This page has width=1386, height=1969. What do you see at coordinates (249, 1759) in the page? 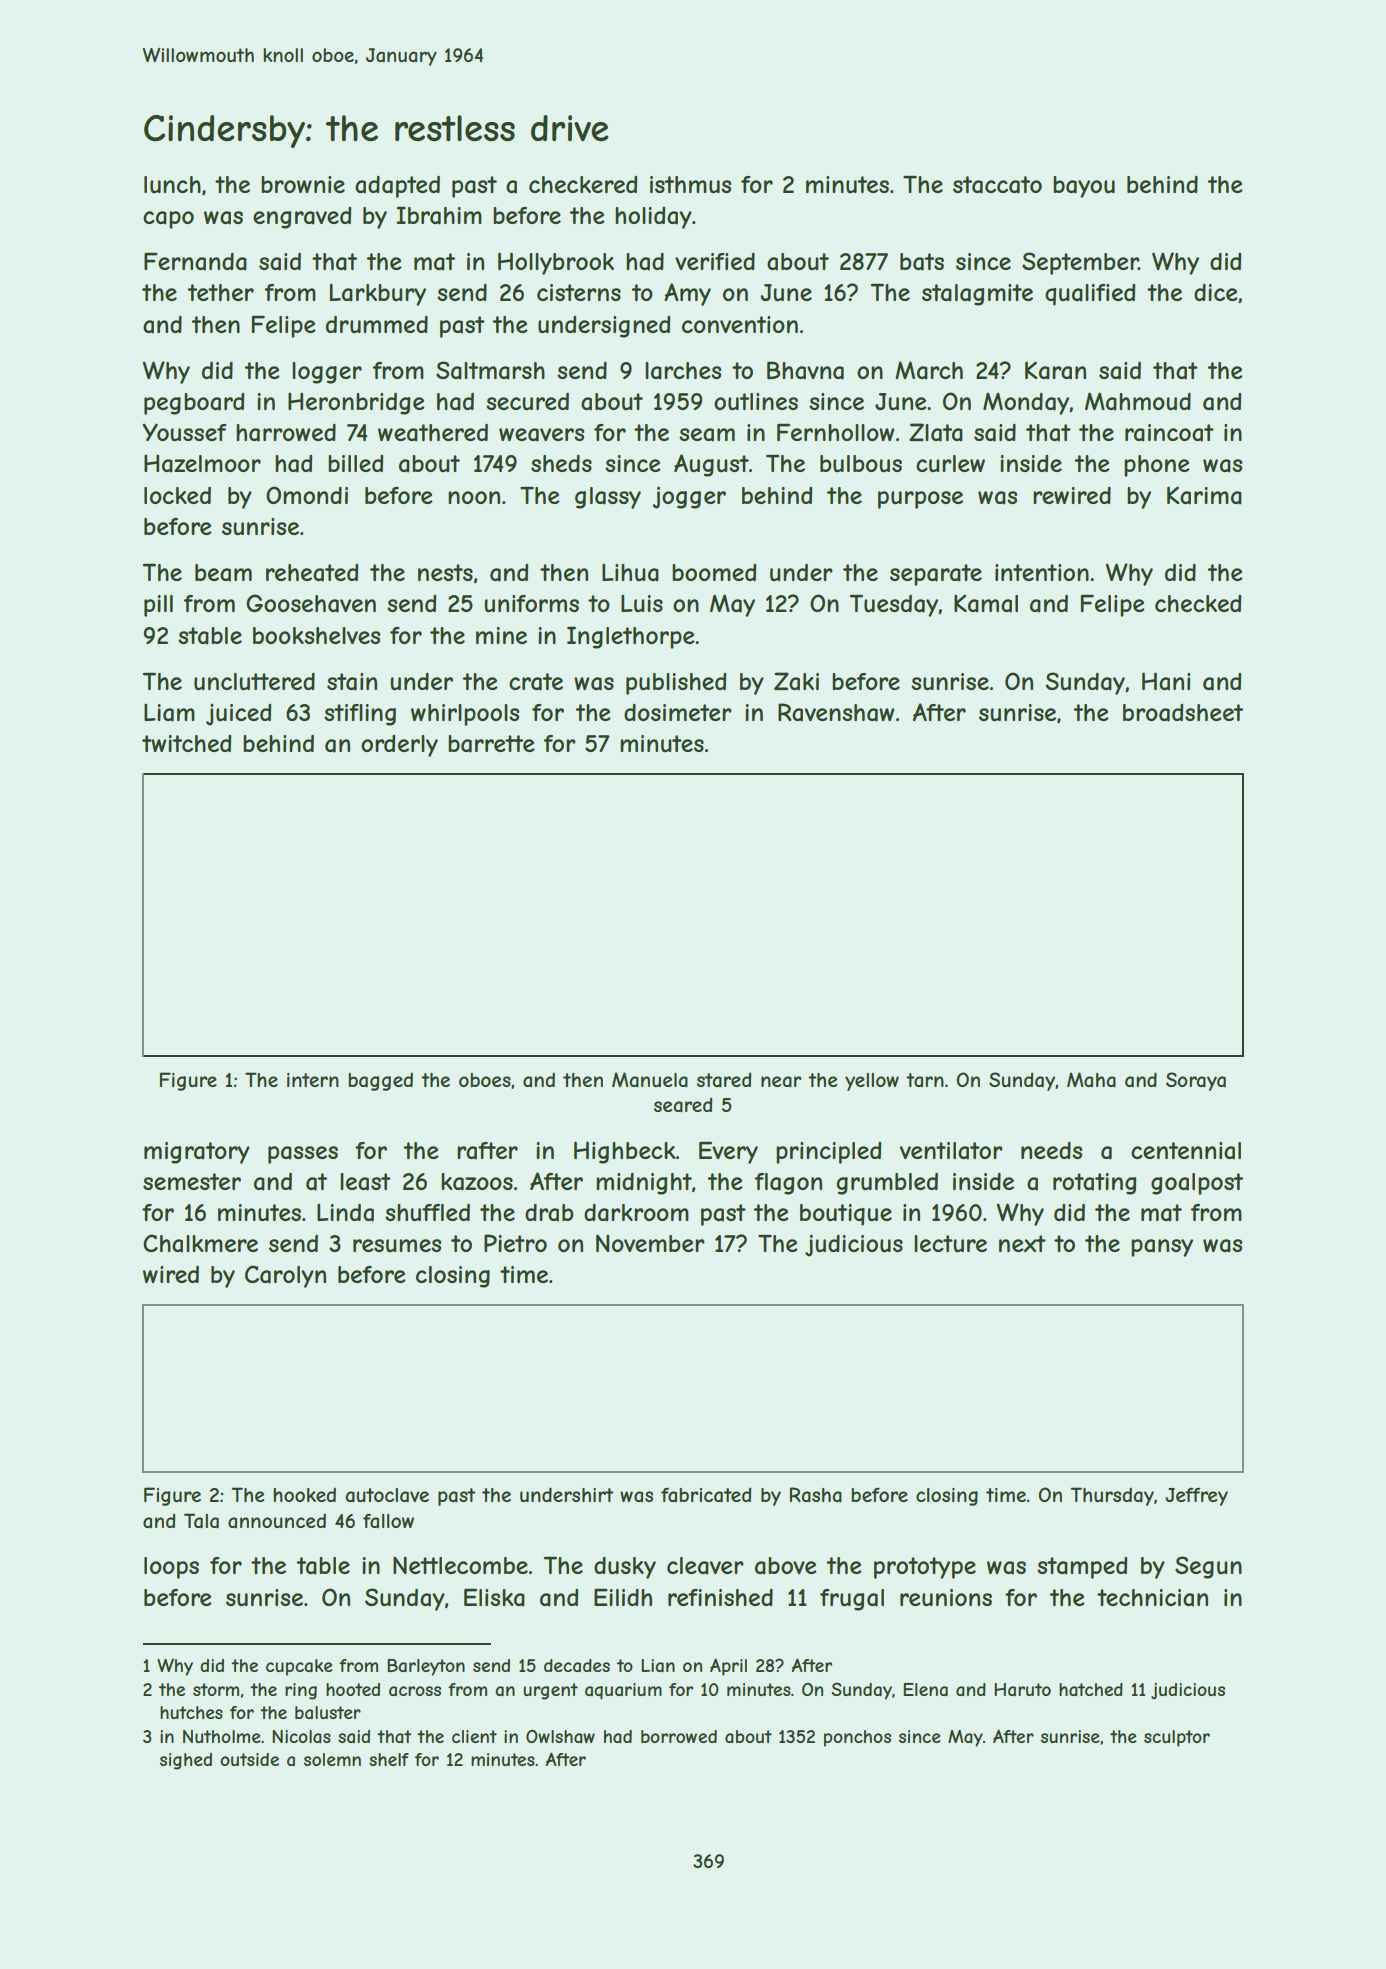
I see `outside` at bounding box center [249, 1759].
